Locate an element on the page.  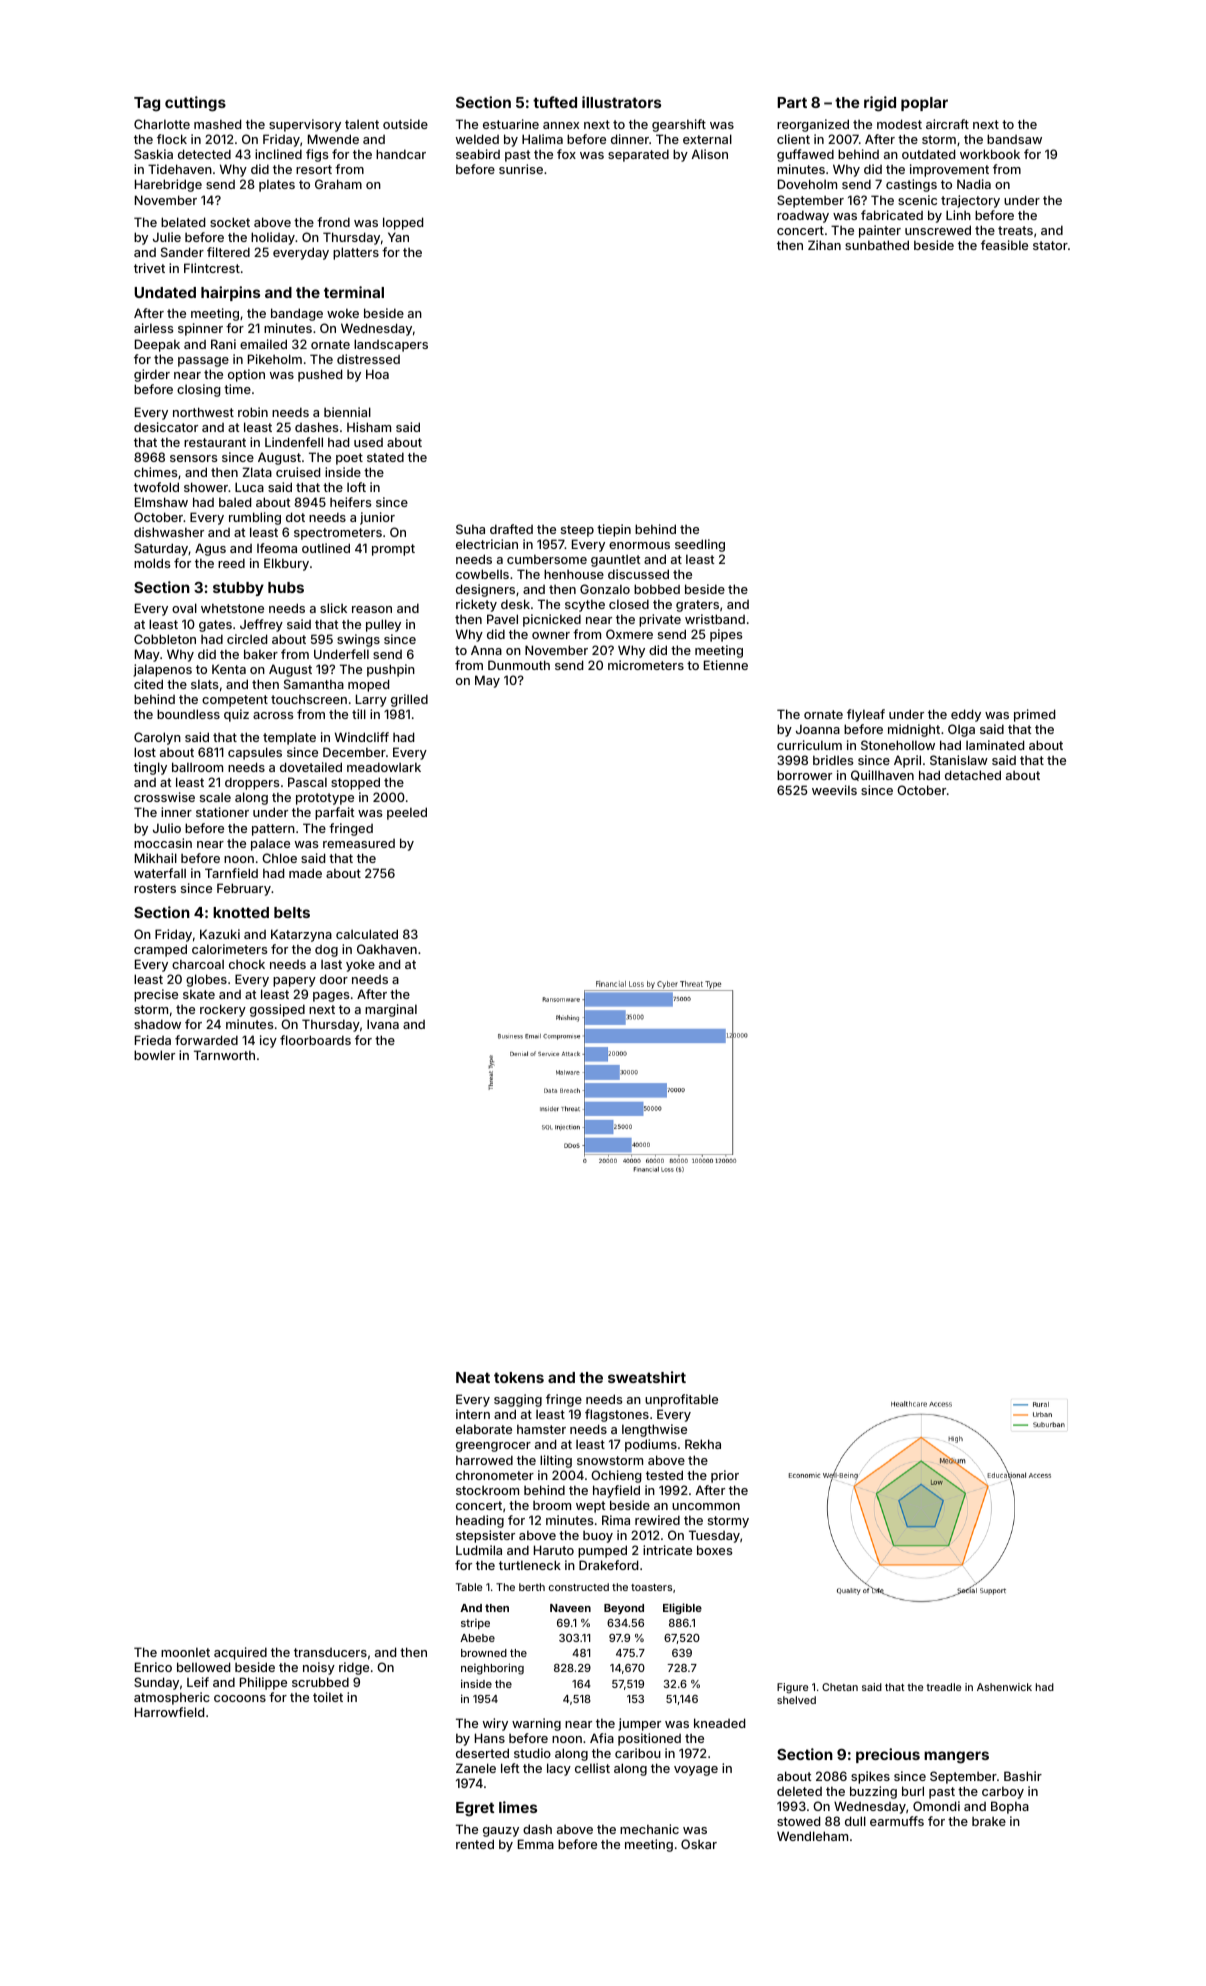
roadway is located at coordinates (803, 216).
